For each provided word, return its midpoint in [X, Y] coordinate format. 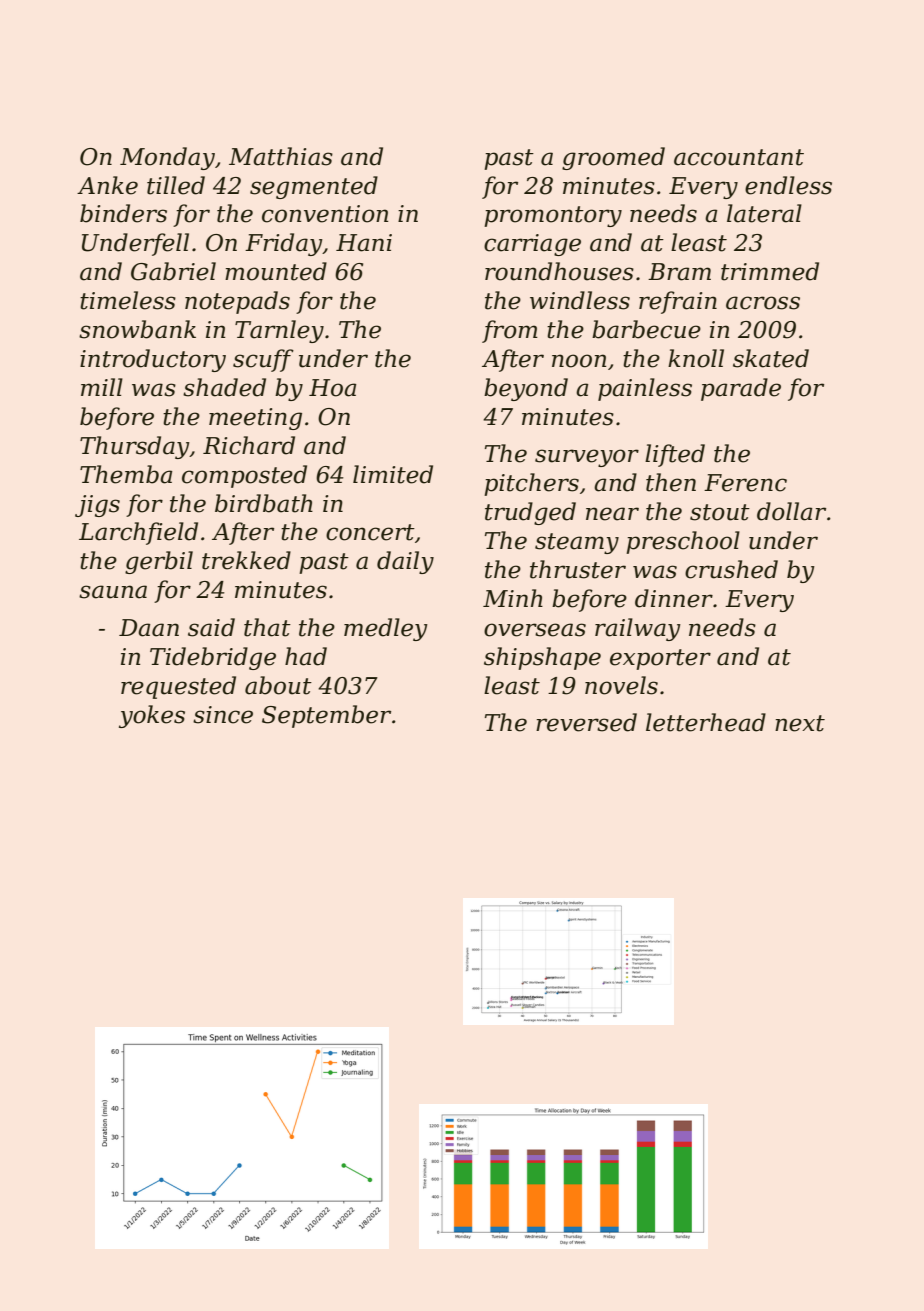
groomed [613, 158]
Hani [364, 243]
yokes [152, 716]
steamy [577, 543]
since [223, 715]
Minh [513, 598]
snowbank [137, 329]
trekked [246, 560]
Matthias [281, 156]
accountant [739, 157]
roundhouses [559, 271]
